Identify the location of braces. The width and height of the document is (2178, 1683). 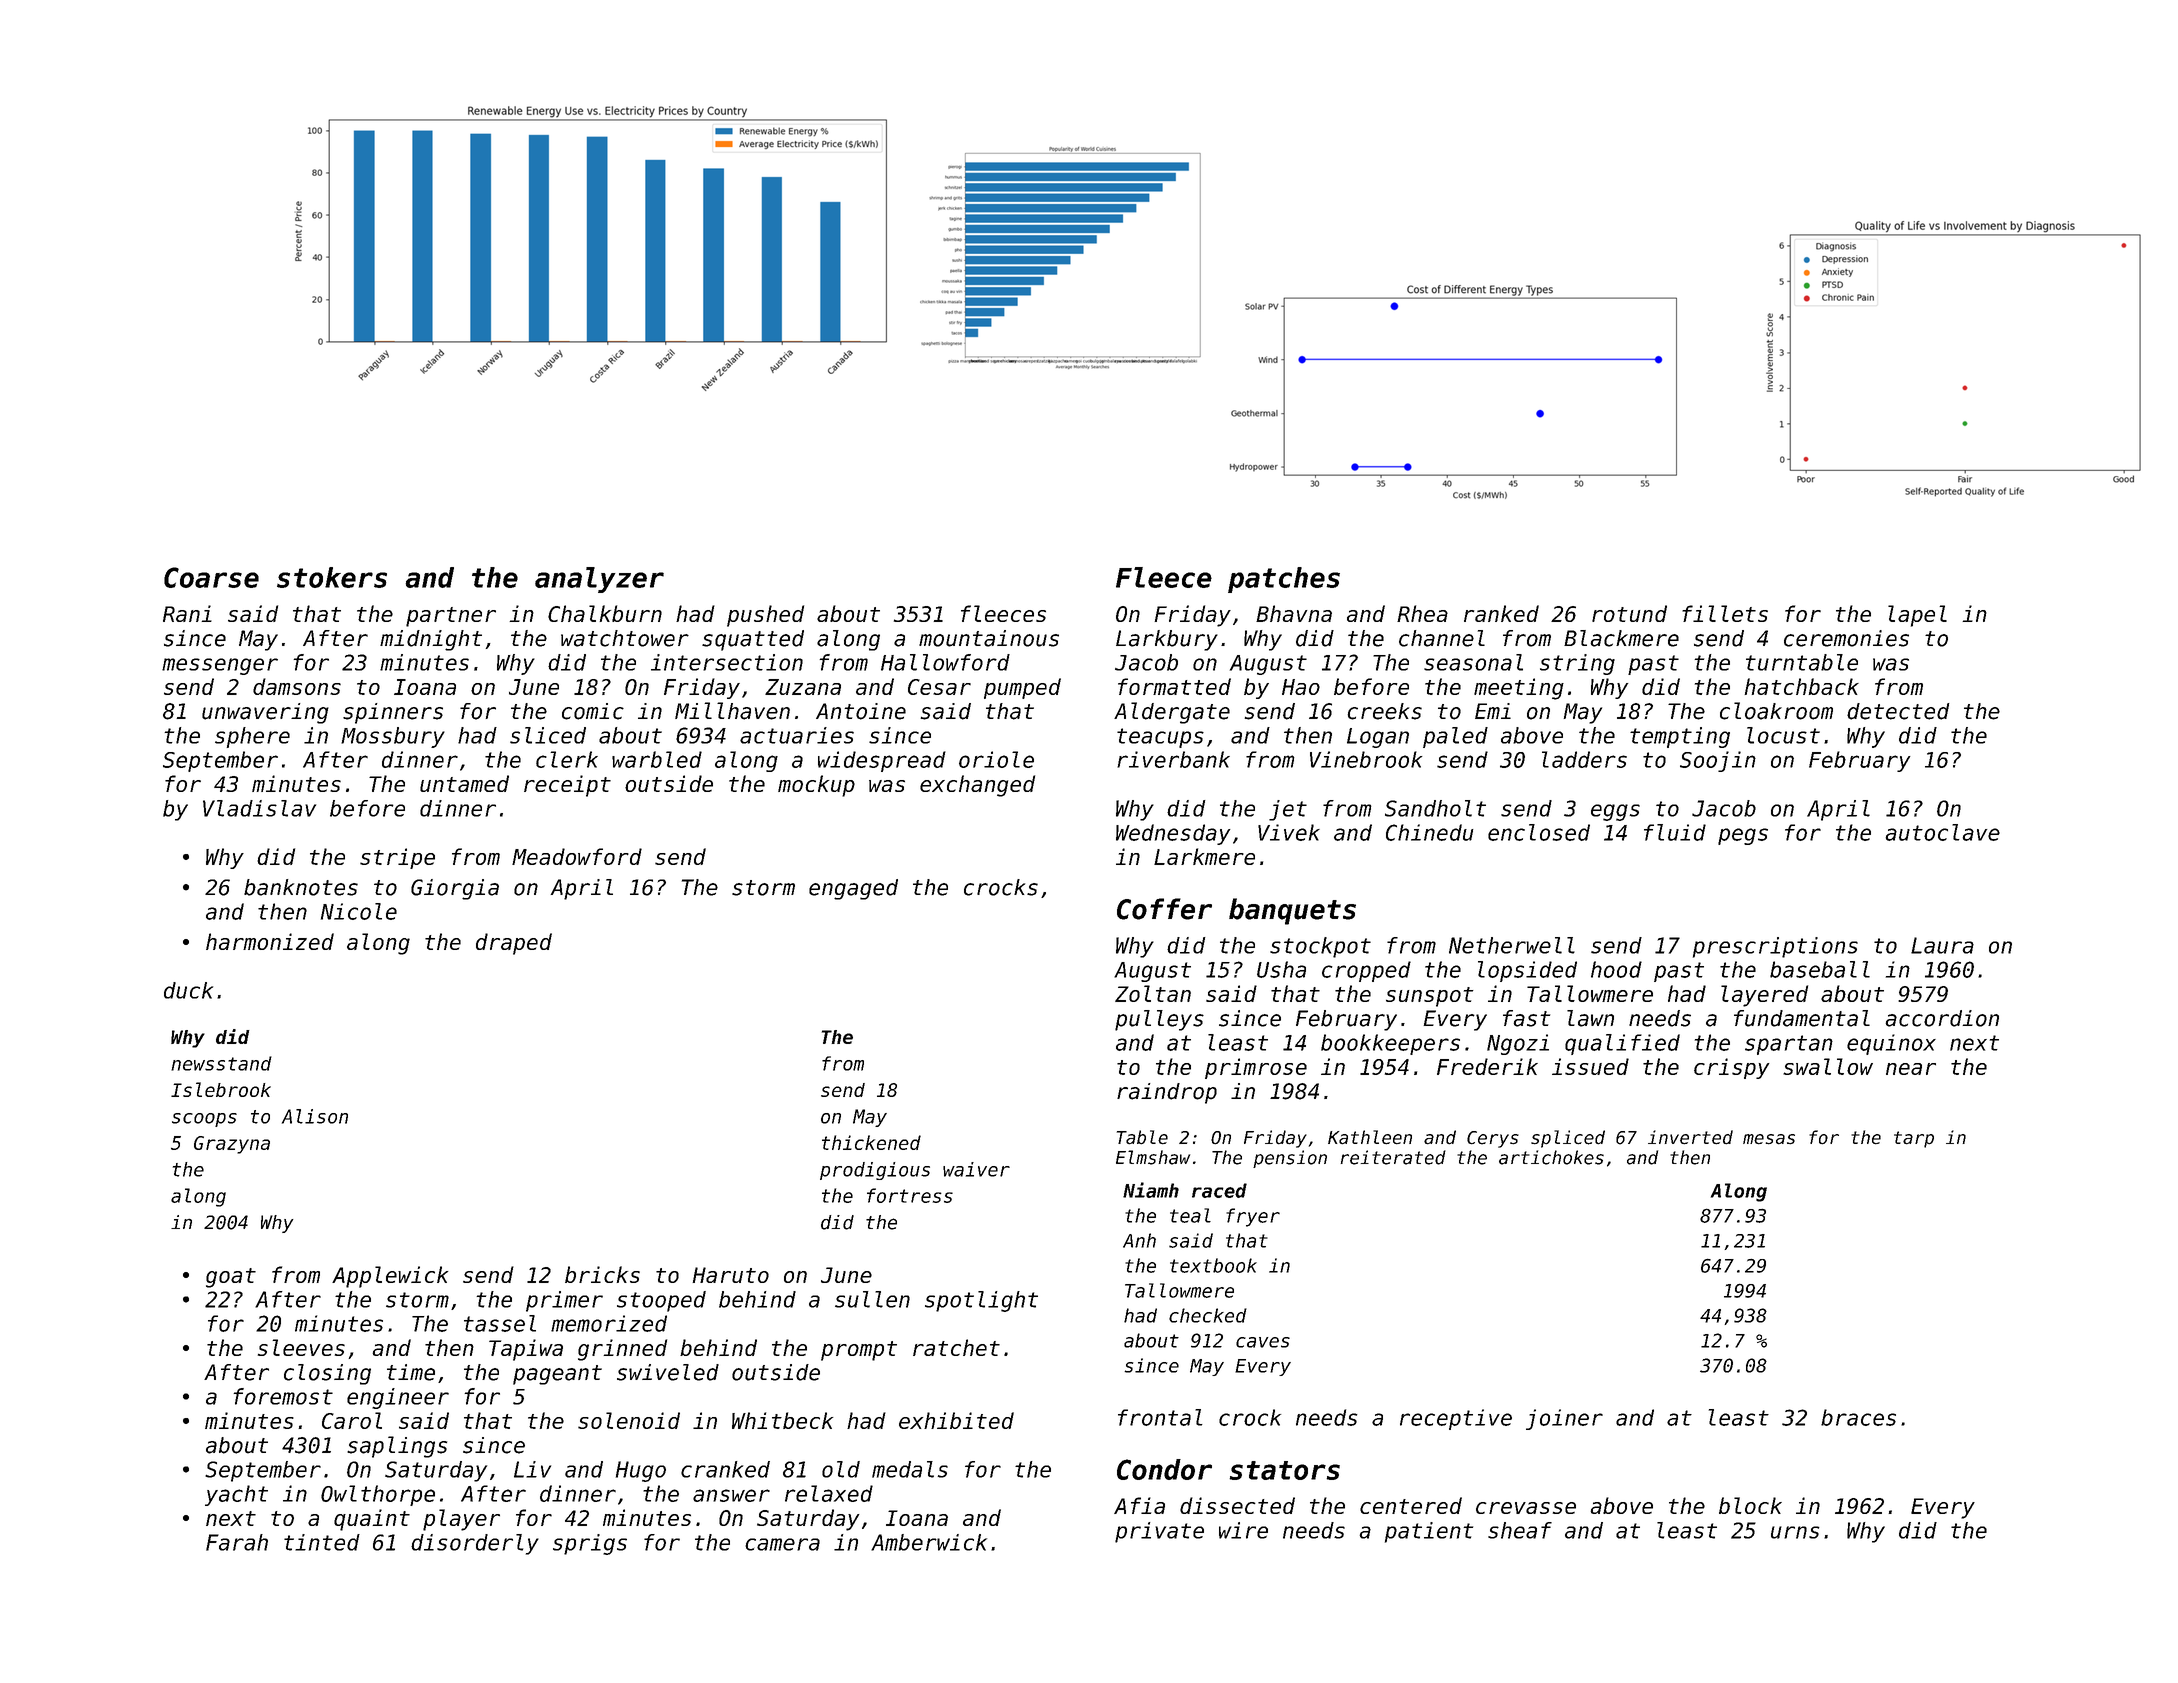
(1858, 1417).
